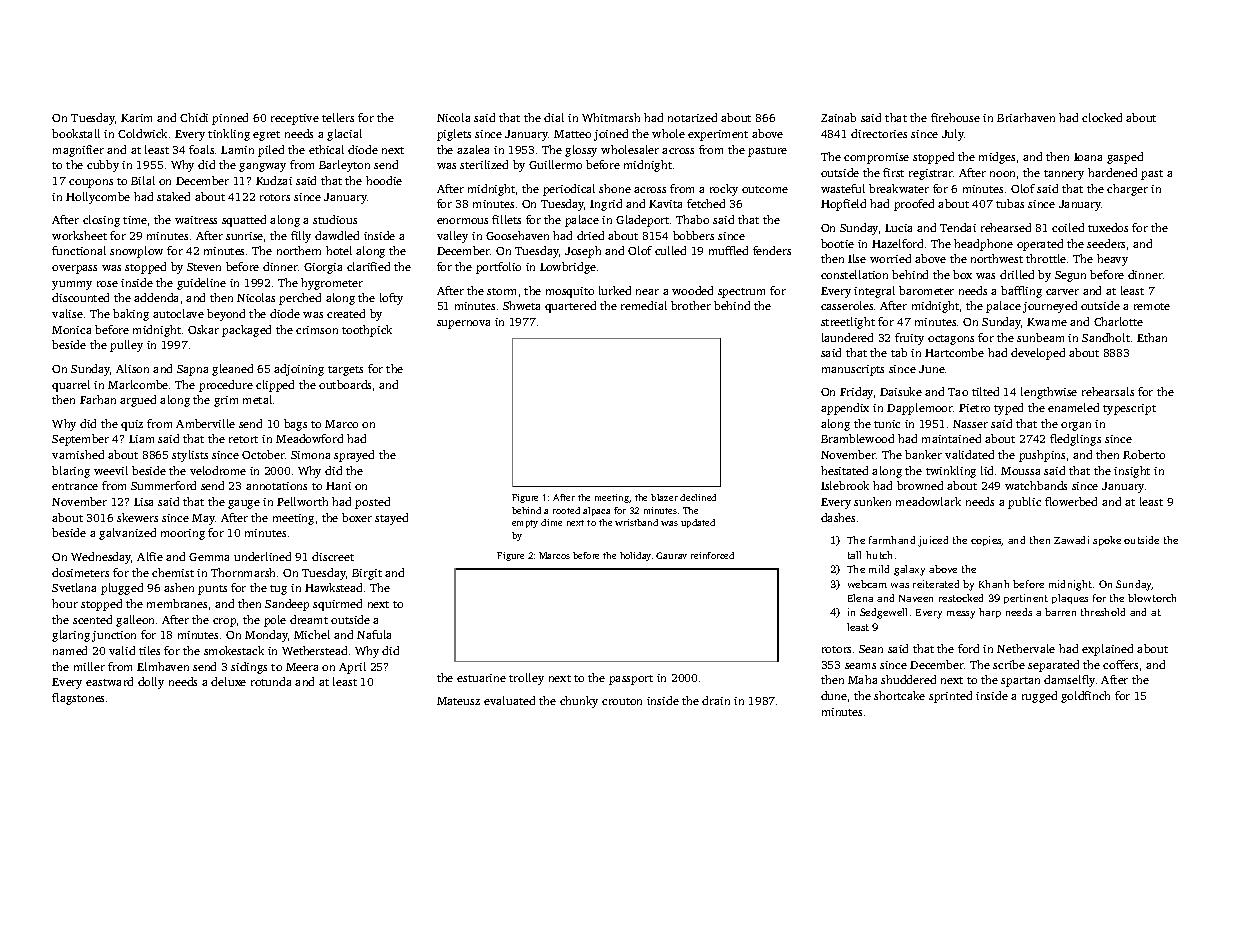 This image has width=1233, height=952. I want to click on appendix, so click(845, 409).
